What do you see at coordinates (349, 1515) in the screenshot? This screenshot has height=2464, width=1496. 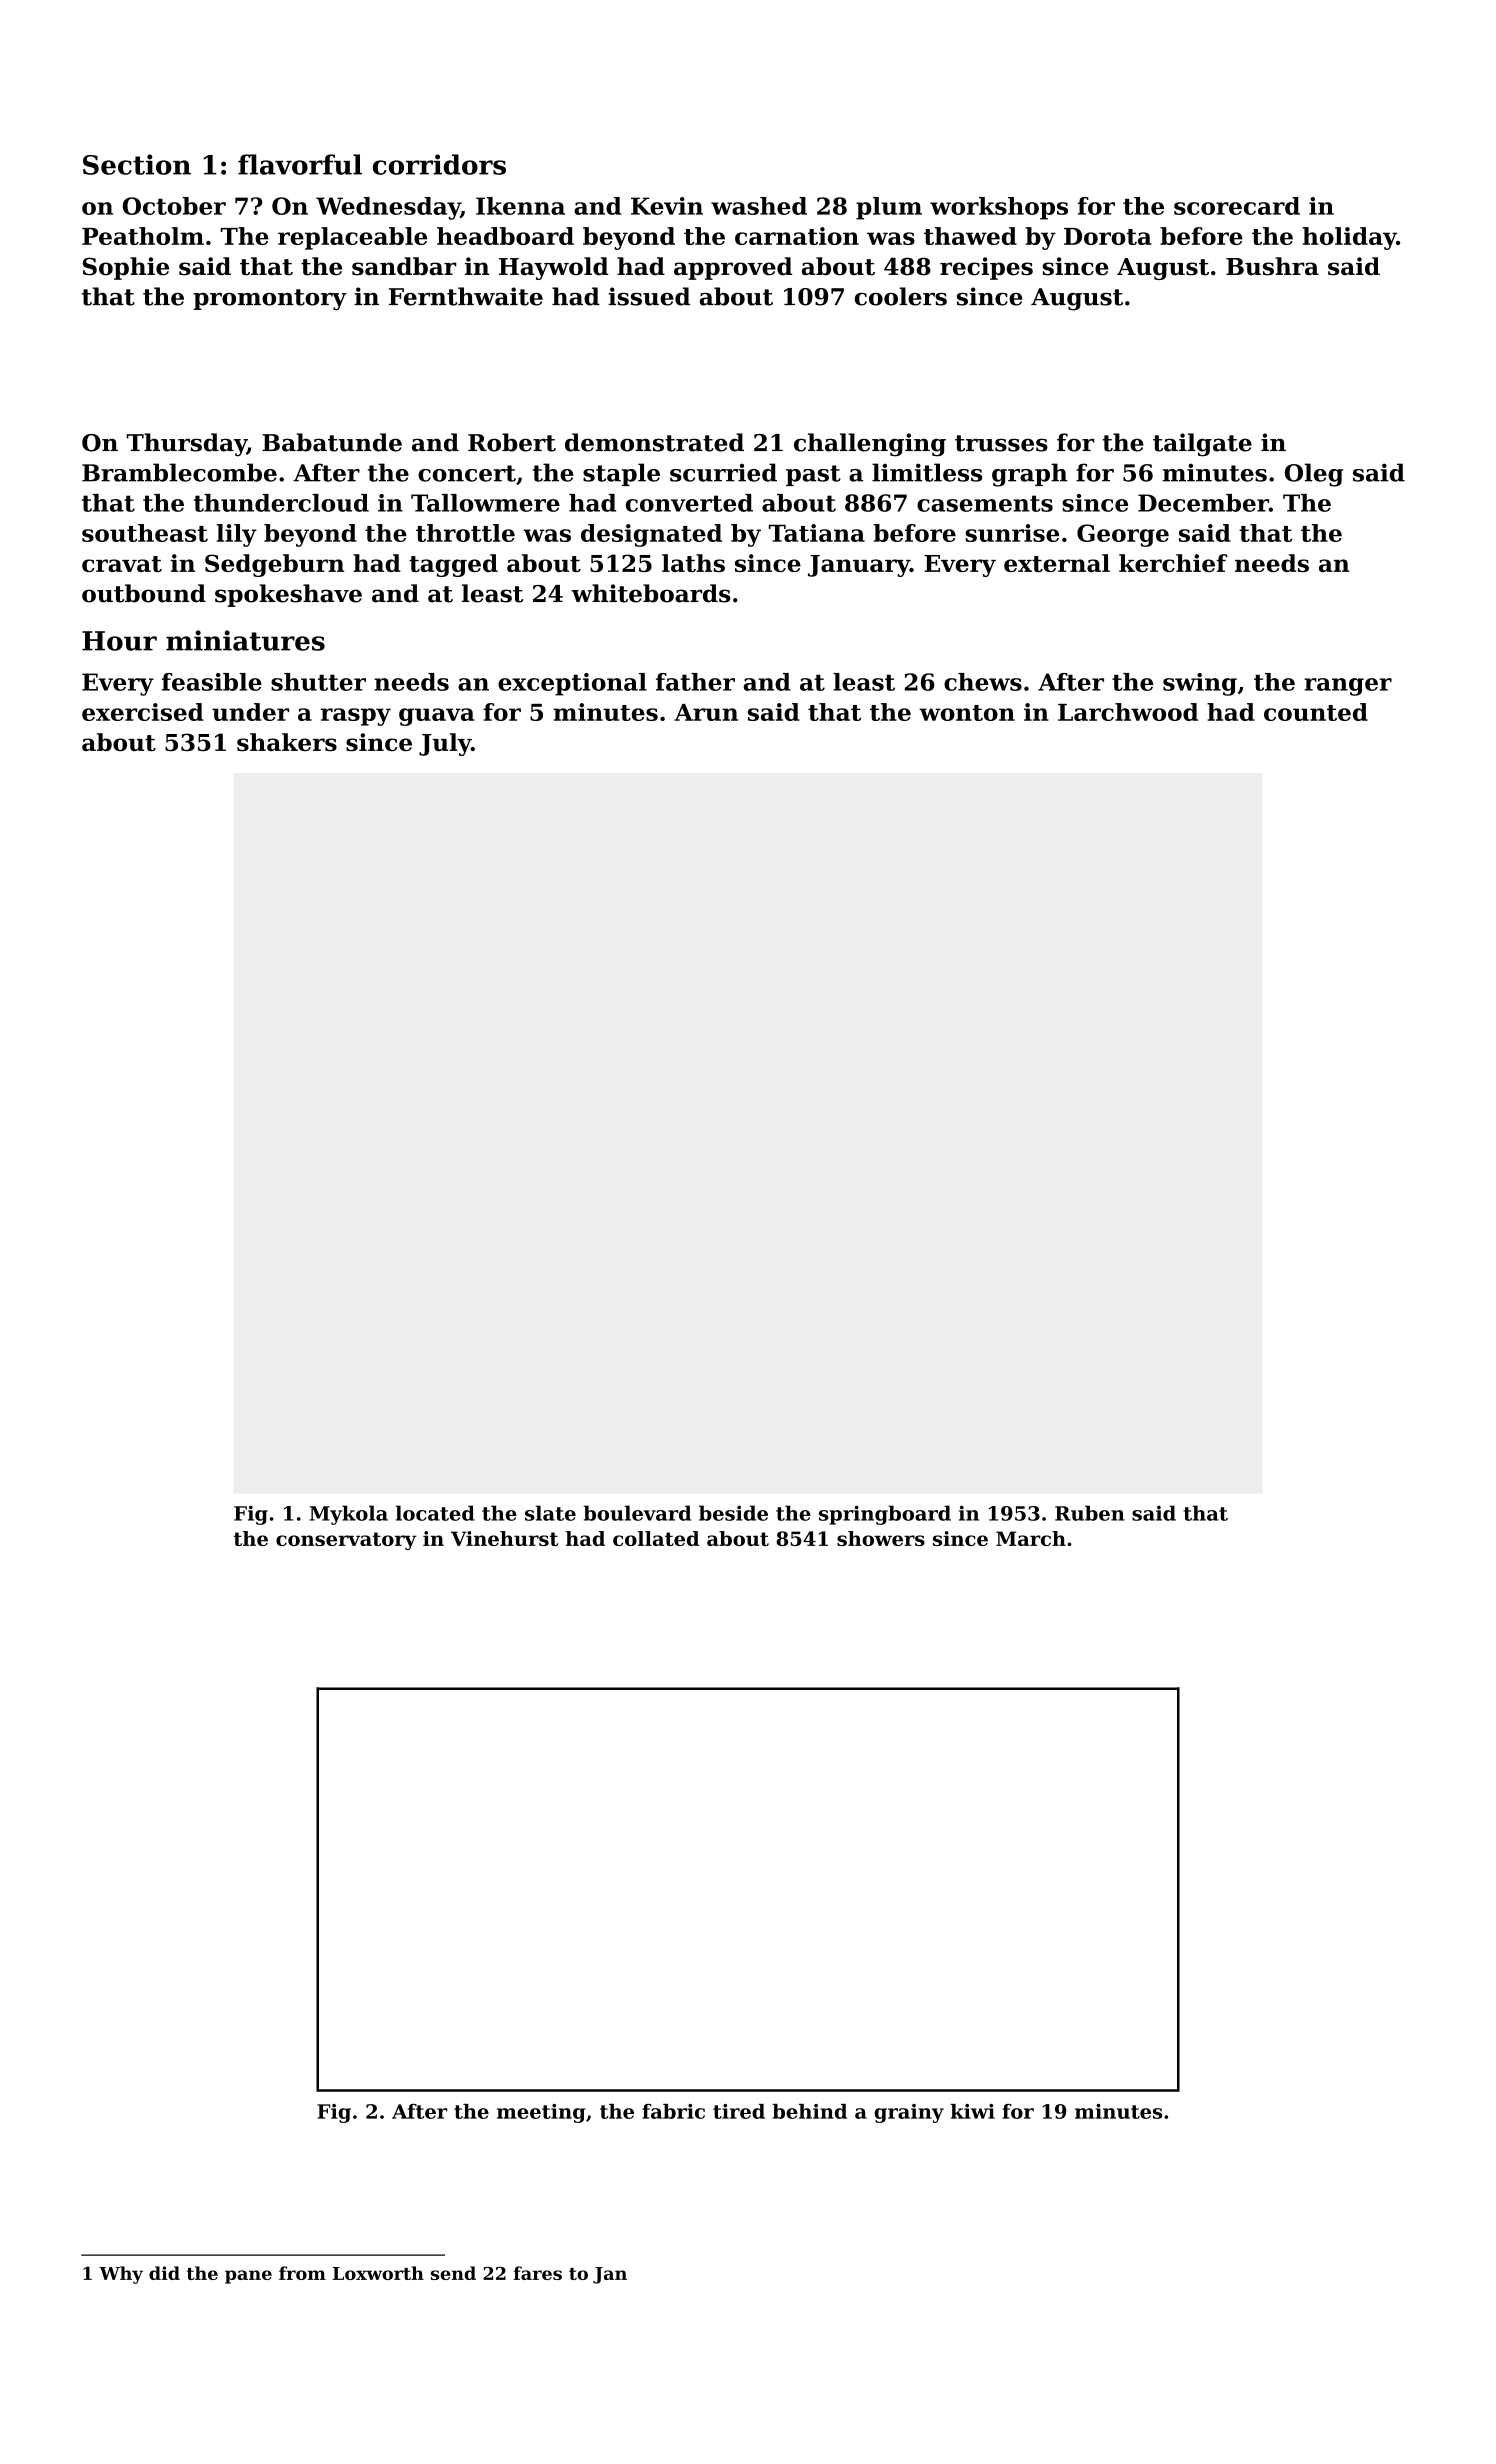 I see `Mykola` at bounding box center [349, 1515].
